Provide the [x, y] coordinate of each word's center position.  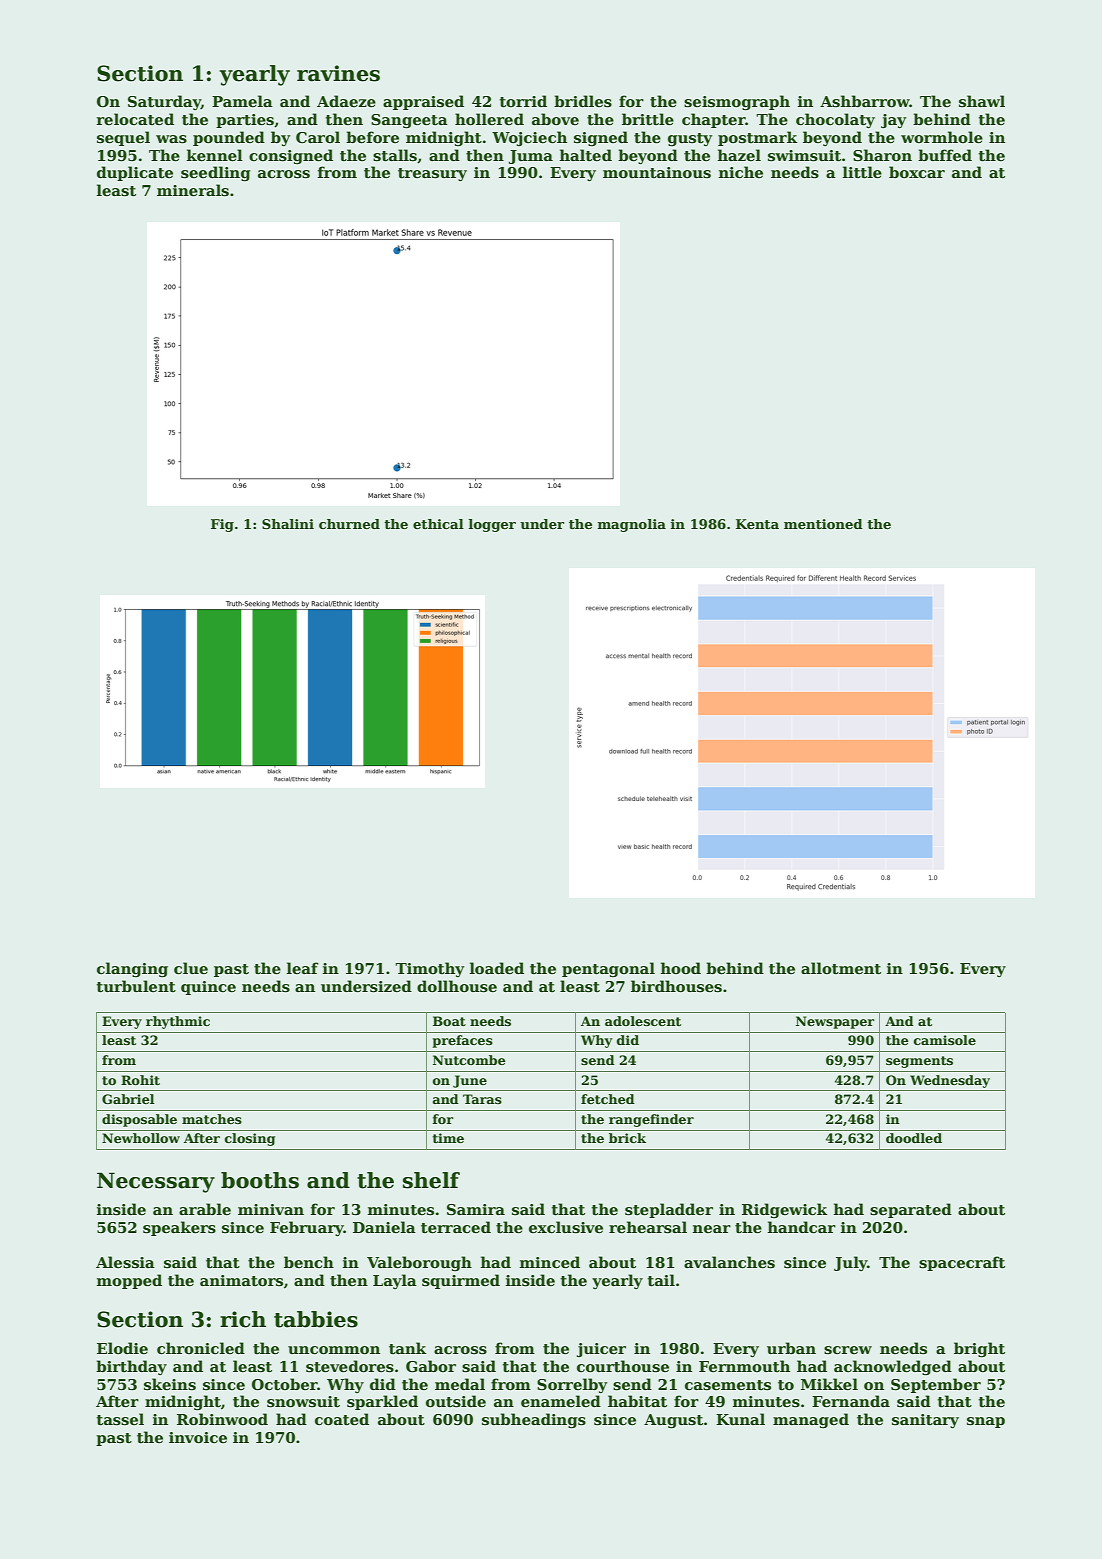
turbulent [136, 986]
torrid [523, 101]
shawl [982, 101]
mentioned [823, 524]
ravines [338, 73]
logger [492, 525]
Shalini [288, 524]
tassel [120, 1419]
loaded [497, 968]
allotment [841, 968]
